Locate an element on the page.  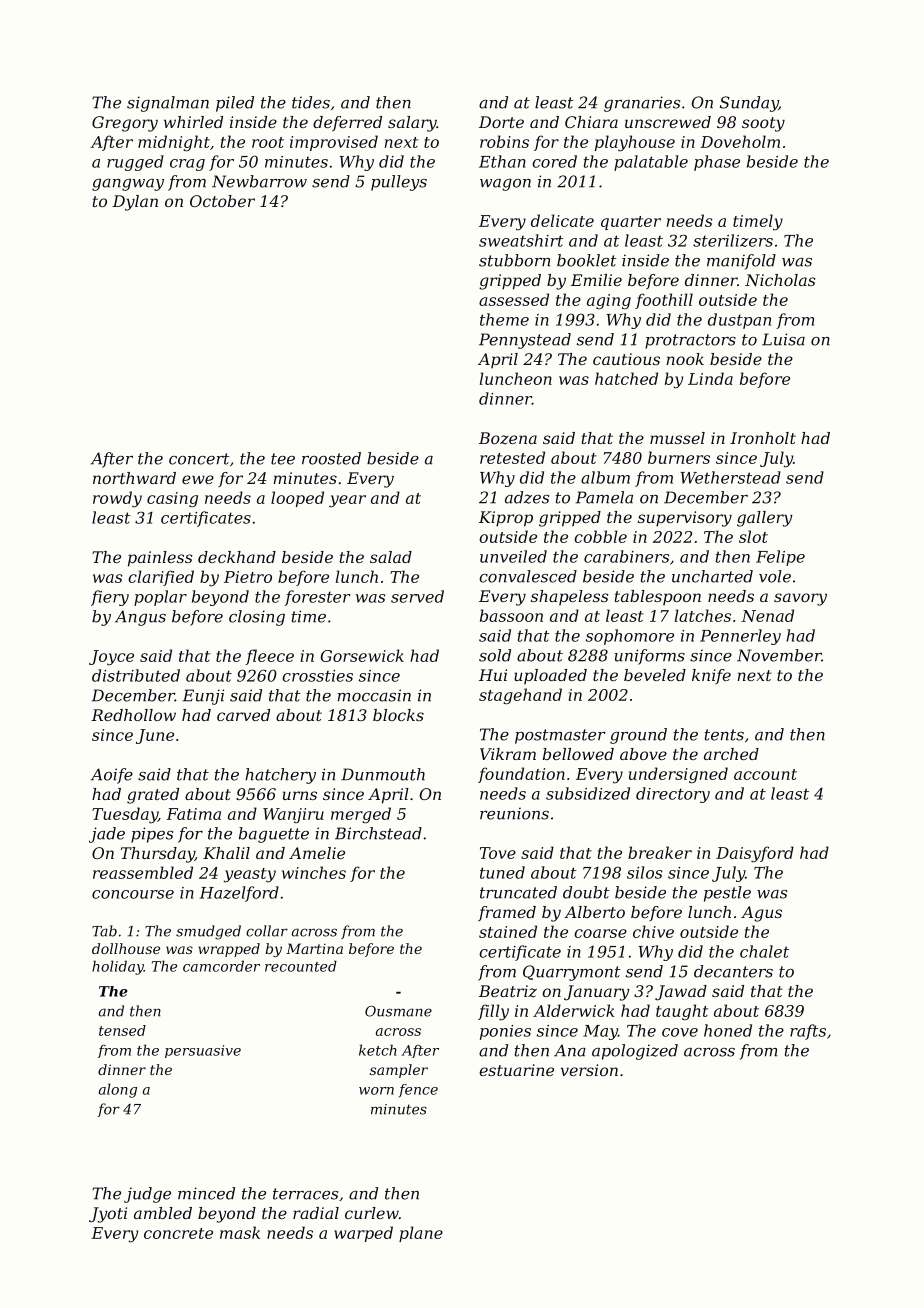
northward is located at coordinates (134, 478).
